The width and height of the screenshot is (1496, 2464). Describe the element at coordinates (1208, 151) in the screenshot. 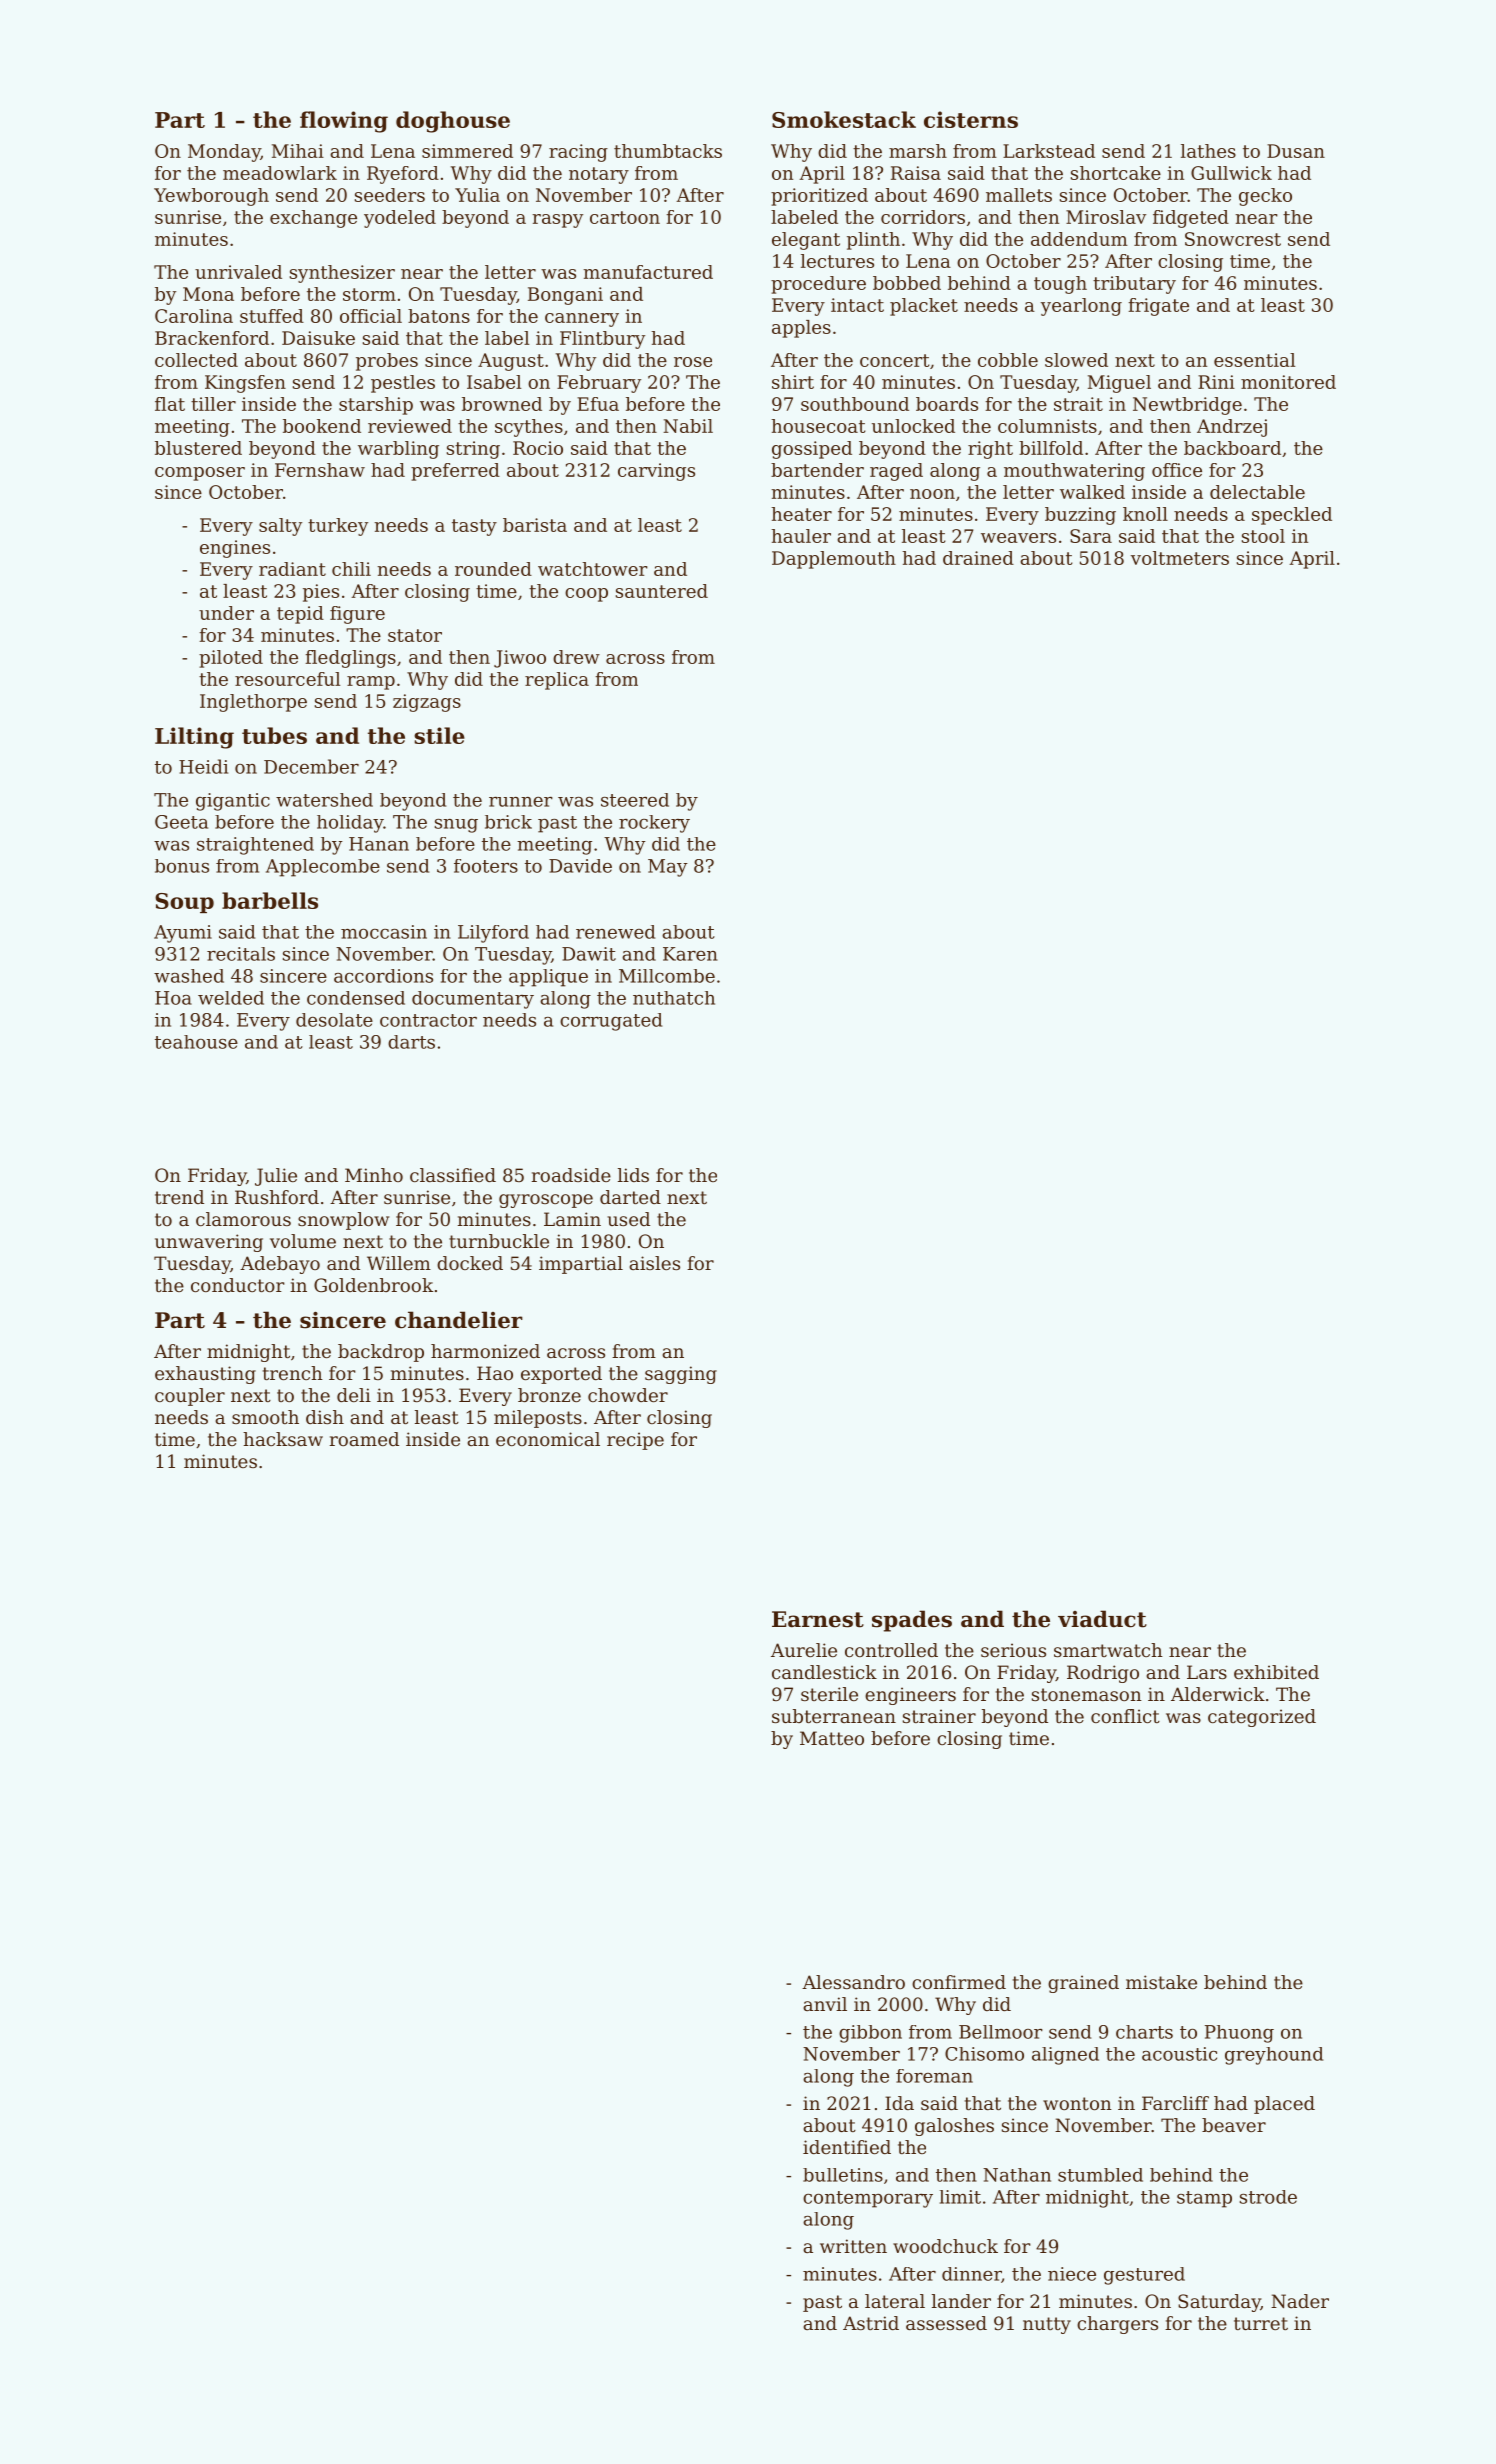

I see `lathes` at that location.
